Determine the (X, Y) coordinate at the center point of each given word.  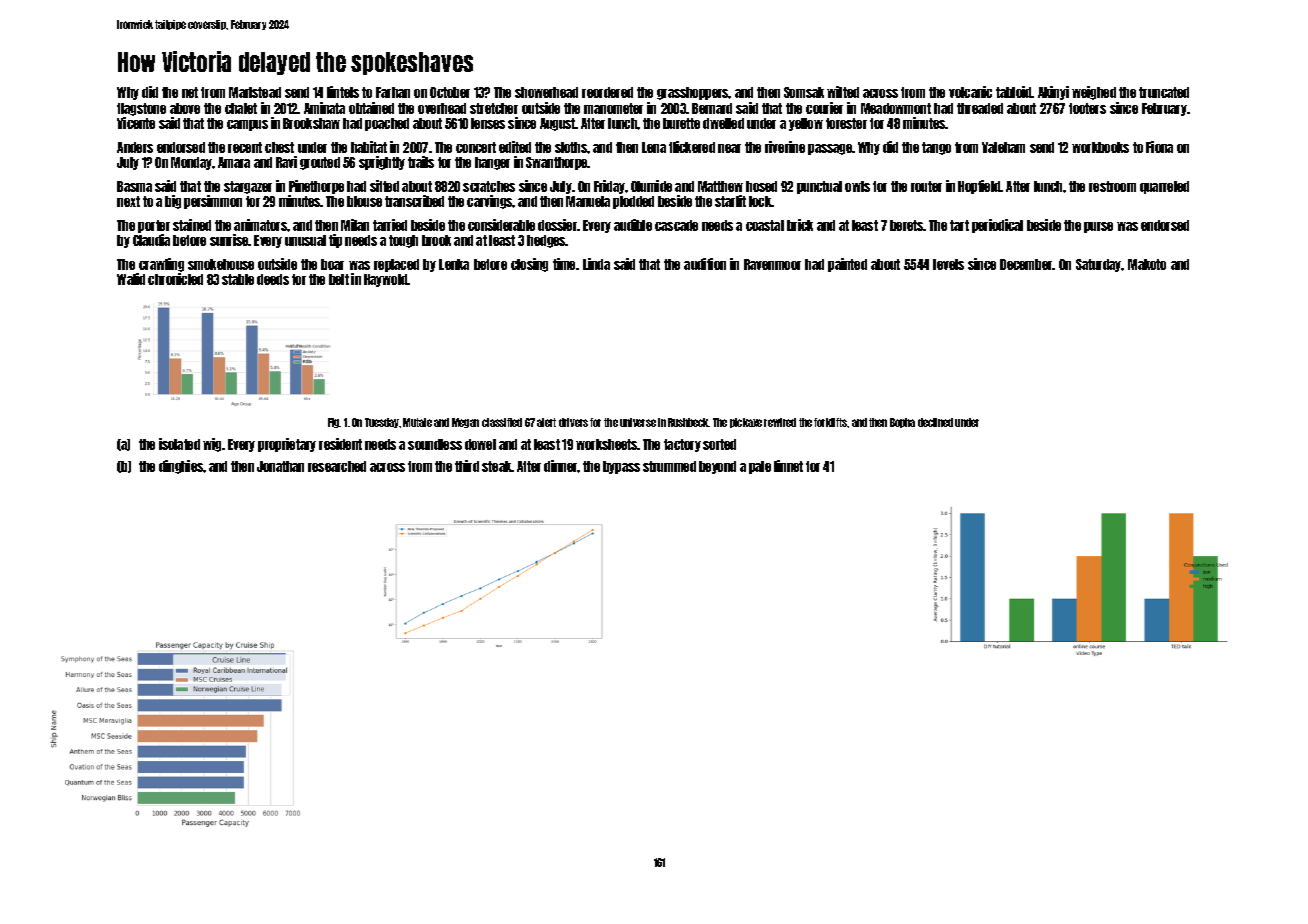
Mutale (417, 422)
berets (907, 225)
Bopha (902, 423)
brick (800, 225)
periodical (997, 226)
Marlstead (255, 92)
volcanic (970, 92)
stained (192, 225)
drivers (573, 422)
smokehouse (221, 264)
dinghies (181, 467)
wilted (843, 92)
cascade (676, 225)
